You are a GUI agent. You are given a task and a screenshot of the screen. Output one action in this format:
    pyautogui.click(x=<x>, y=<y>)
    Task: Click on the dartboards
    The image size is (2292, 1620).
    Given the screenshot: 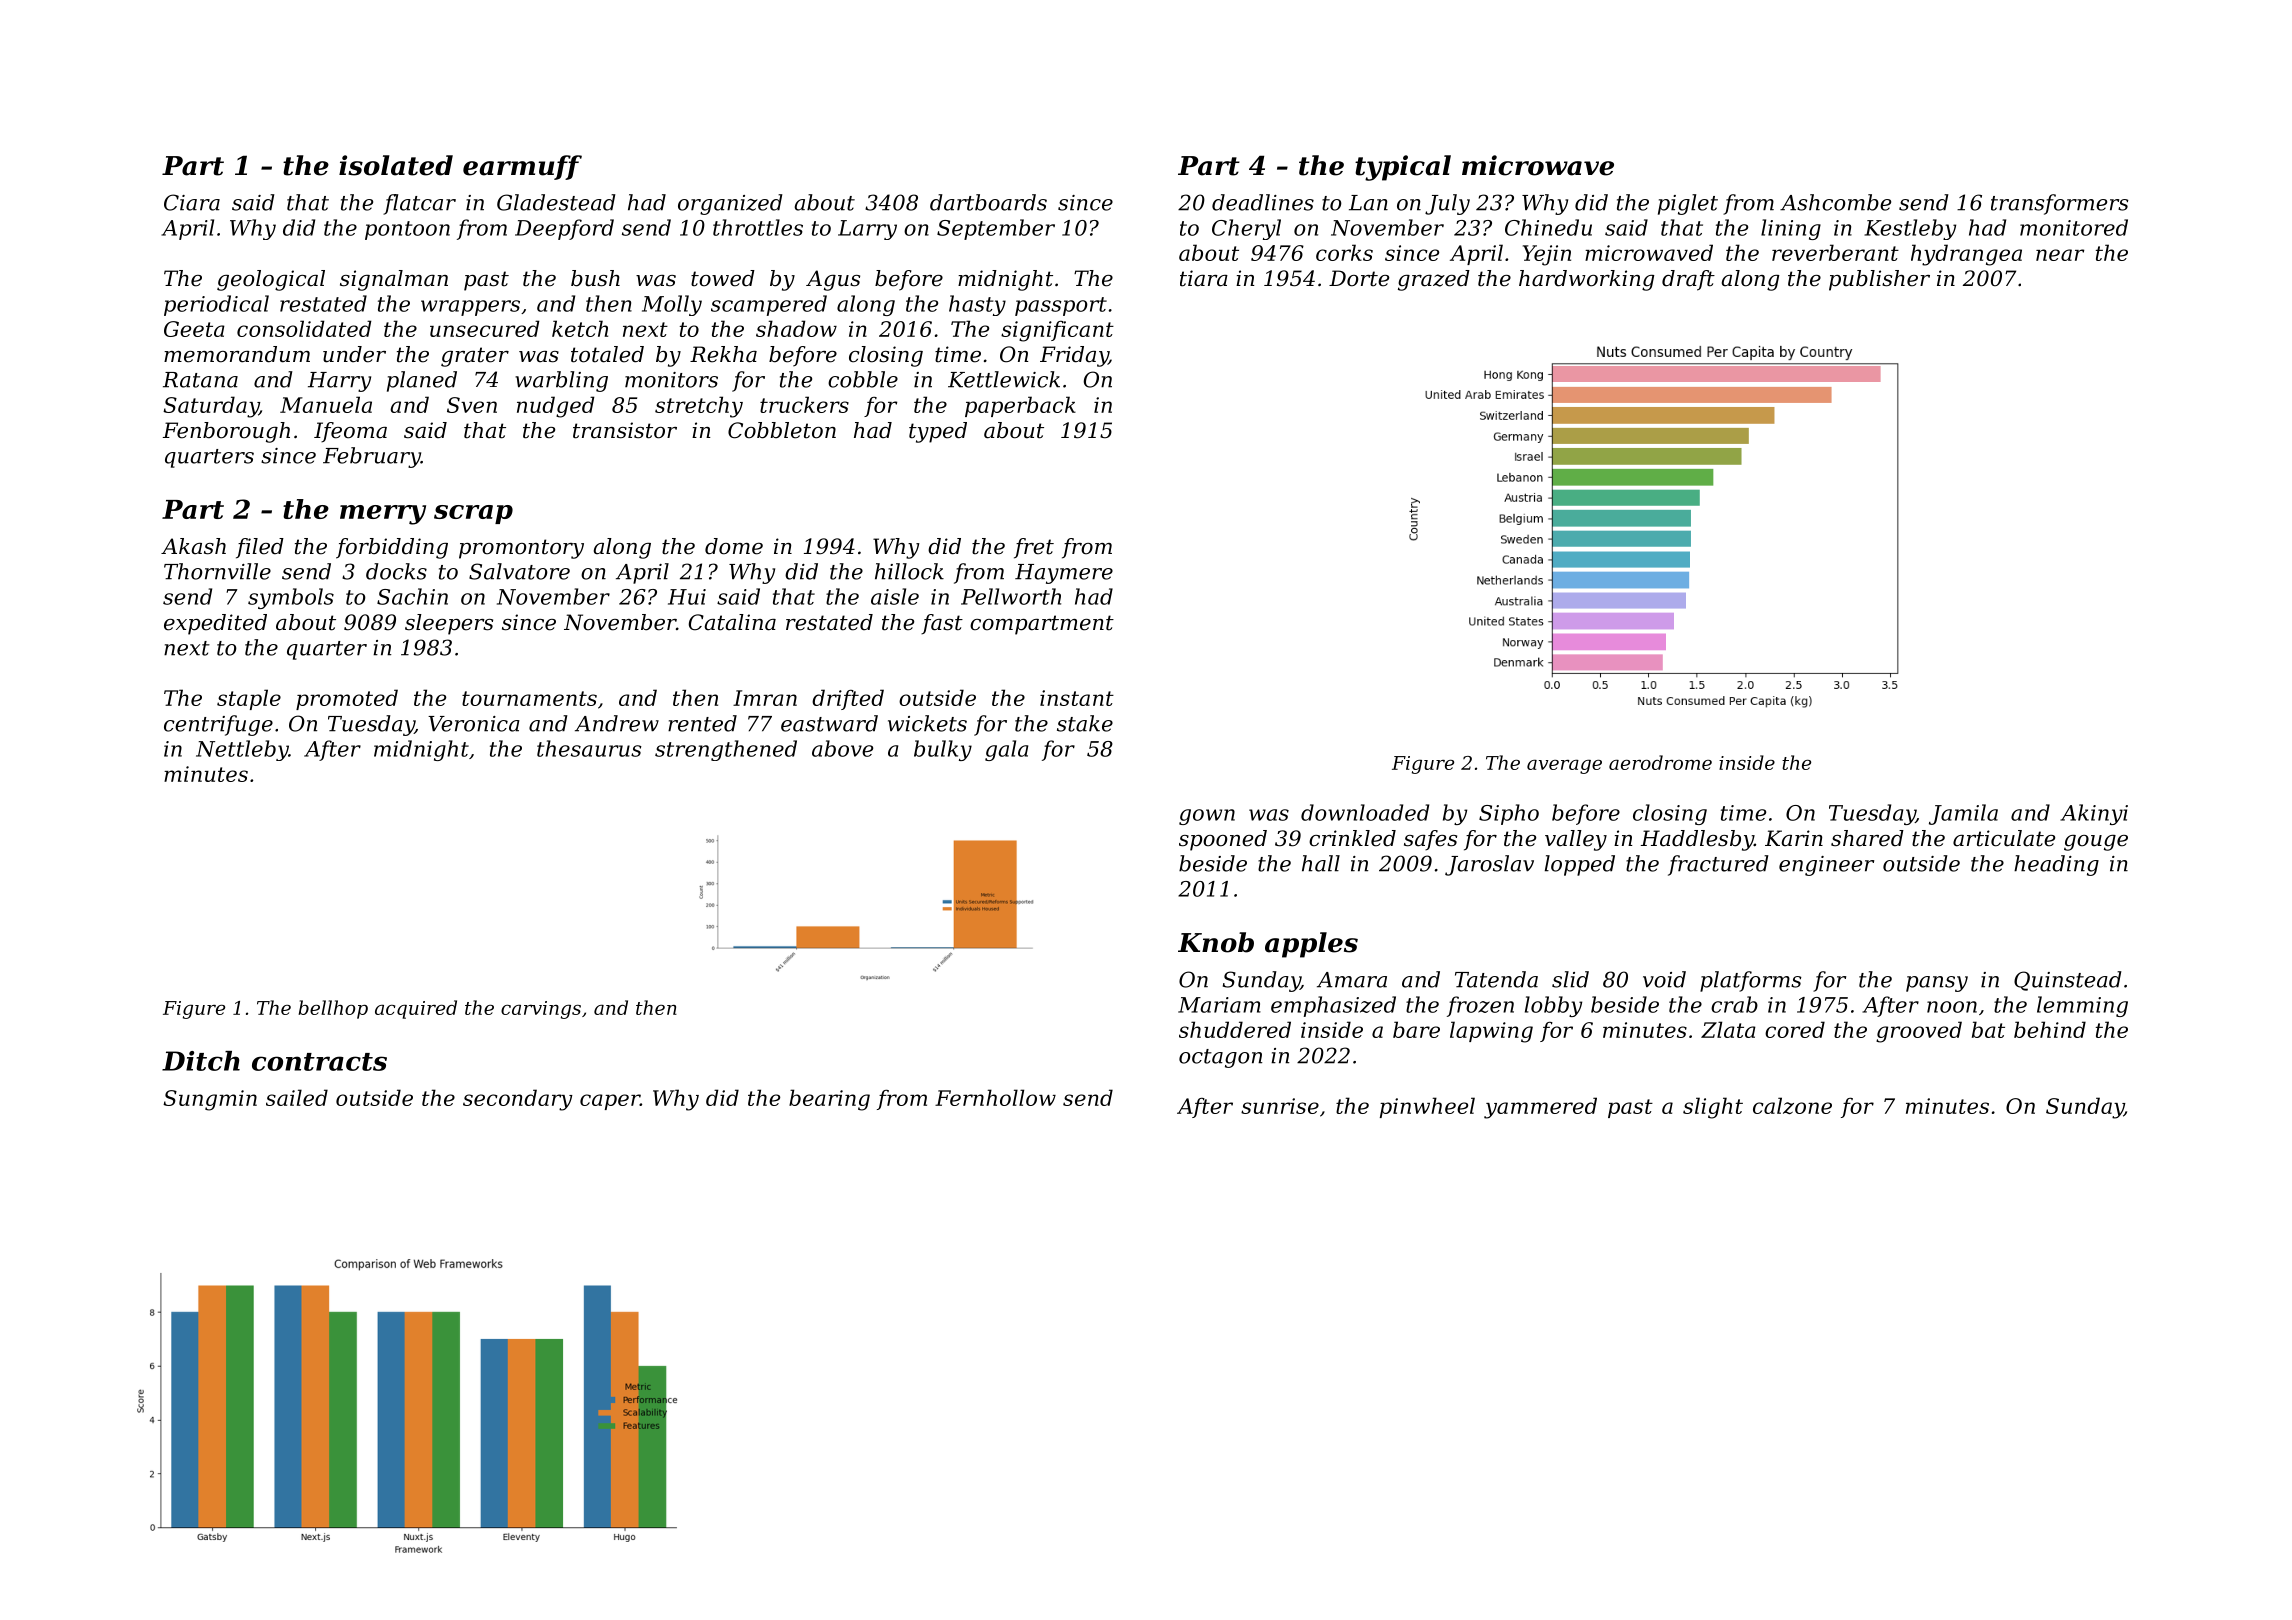 What is the action you would take?
    pyautogui.click(x=988, y=202)
